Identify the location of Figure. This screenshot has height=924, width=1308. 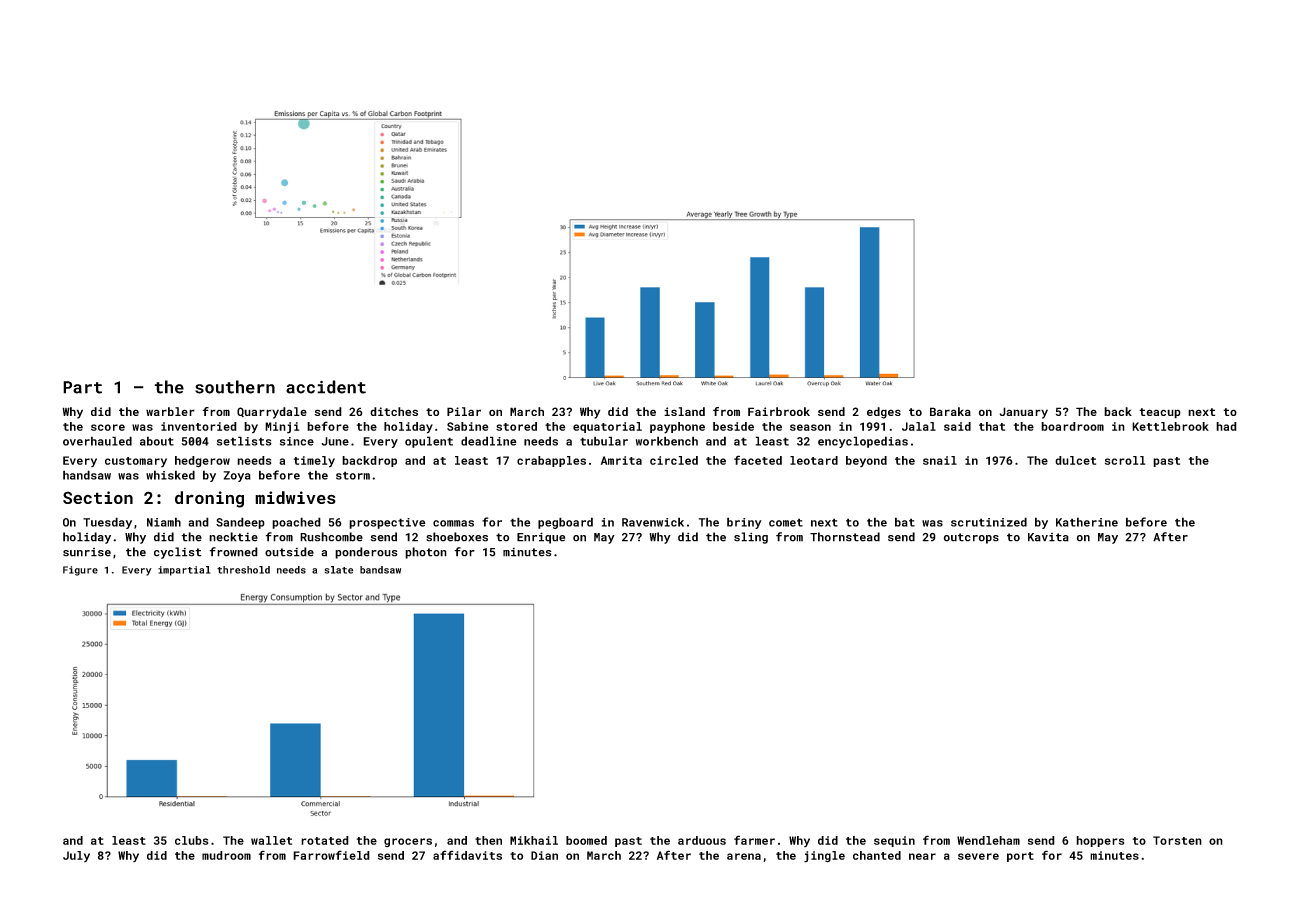
(80, 571).
